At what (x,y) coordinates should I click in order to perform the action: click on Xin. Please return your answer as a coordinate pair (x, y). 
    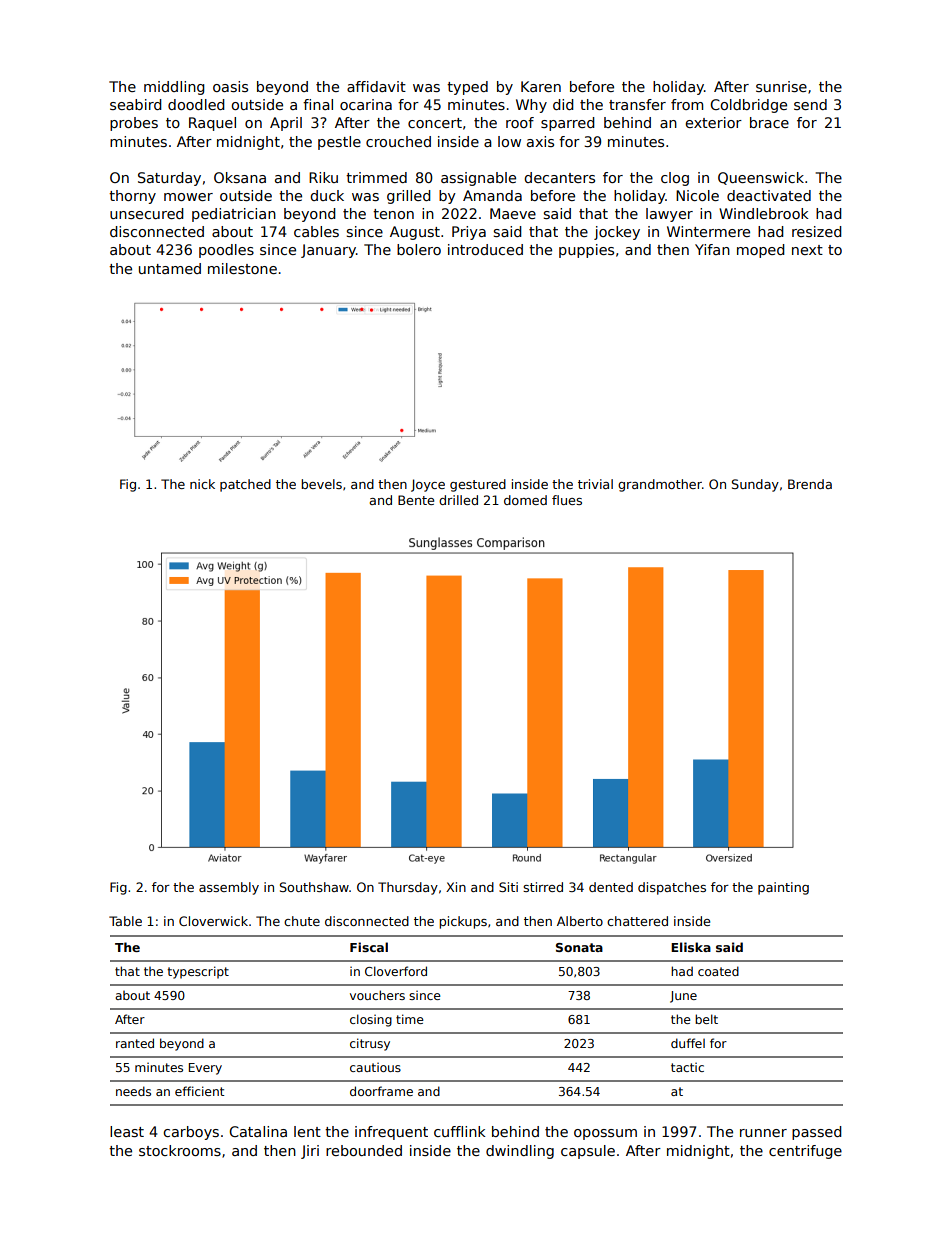
    Looking at the image, I should click on (456, 887).
